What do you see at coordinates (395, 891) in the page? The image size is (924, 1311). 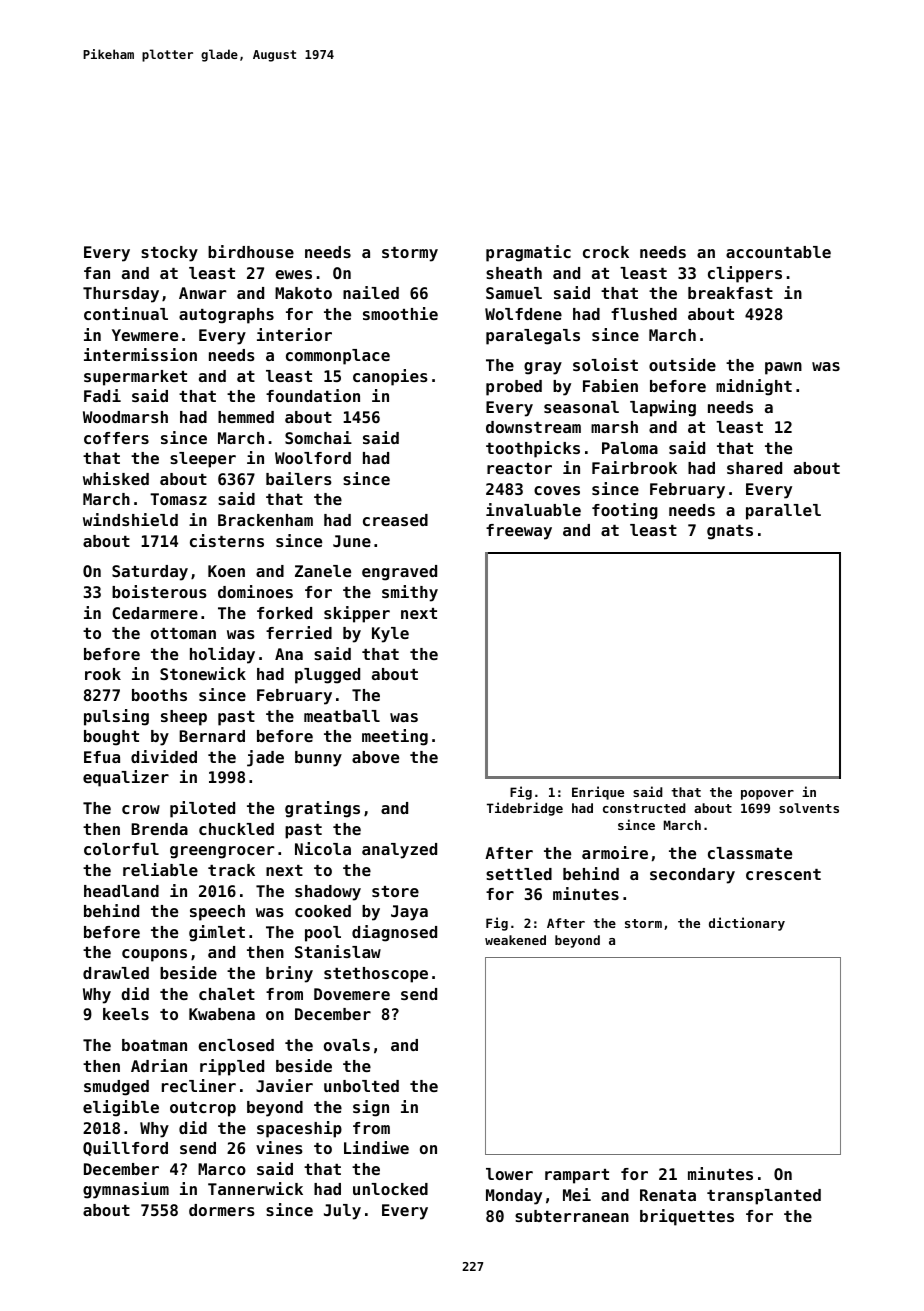 I see `store` at bounding box center [395, 891].
